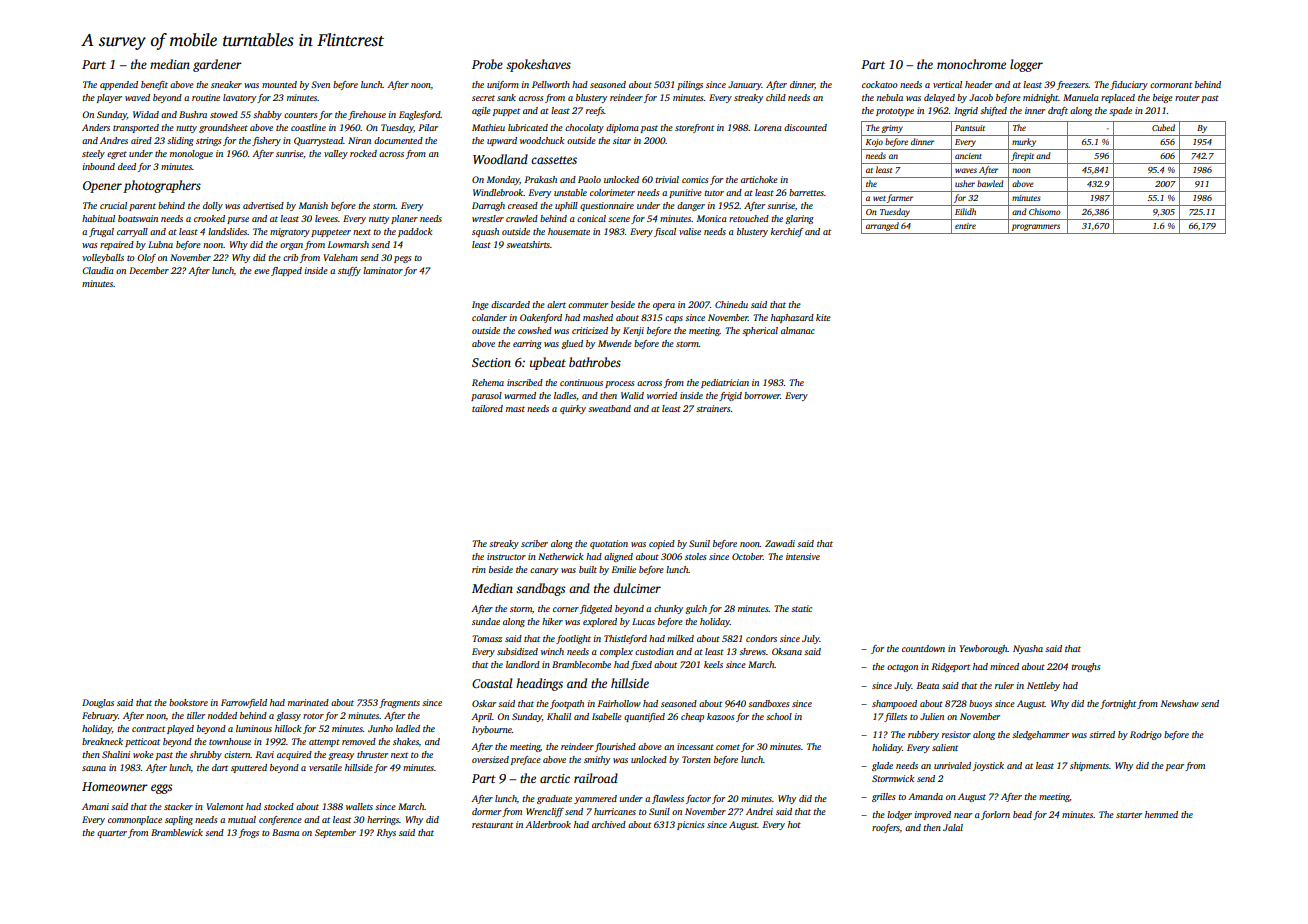 This document has width=1308, height=924. What do you see at coordinates (633, 331) in the document?
I see `Kenji` at bounding box center [633, 331].
